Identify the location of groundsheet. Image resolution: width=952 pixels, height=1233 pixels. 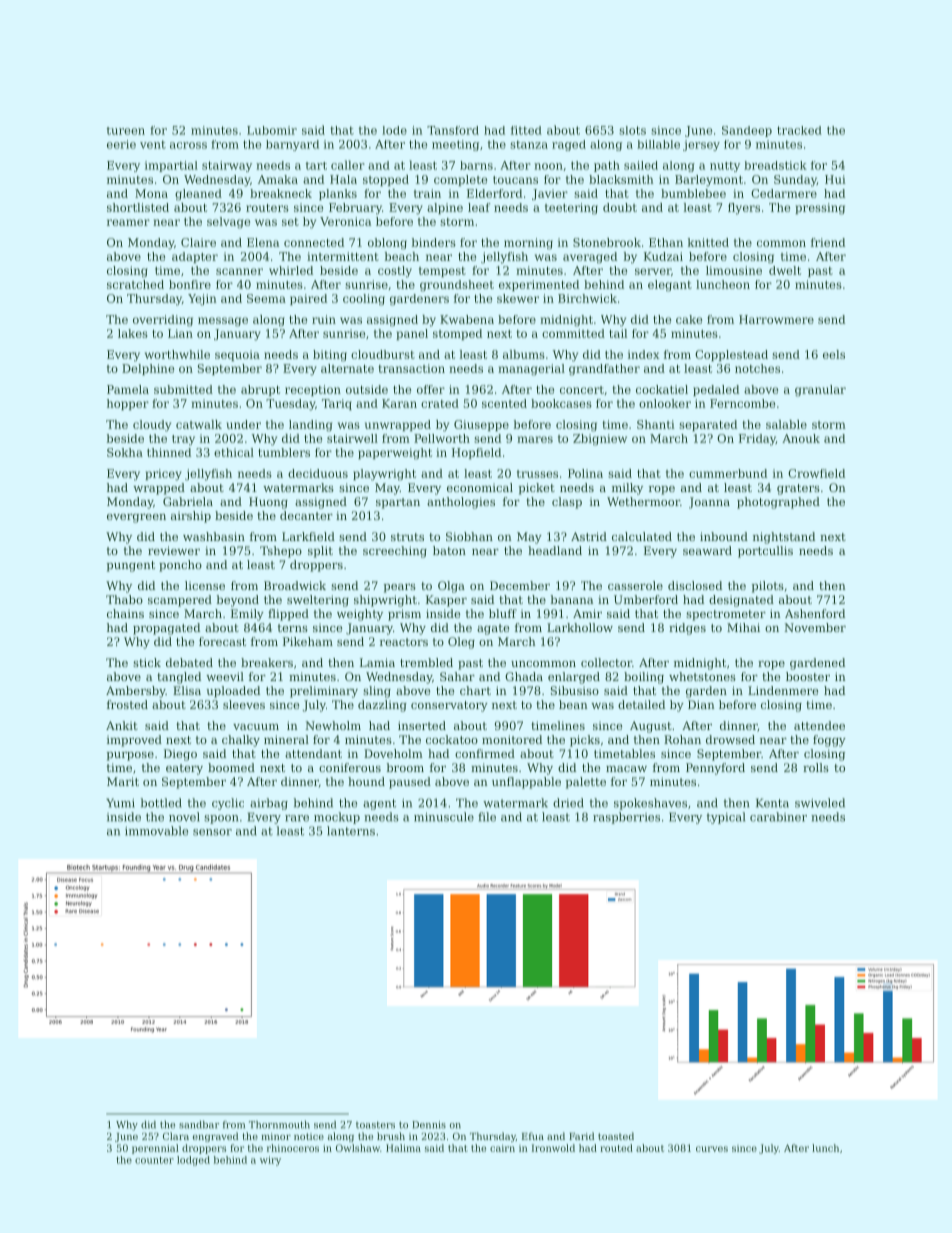
(457, 286).
